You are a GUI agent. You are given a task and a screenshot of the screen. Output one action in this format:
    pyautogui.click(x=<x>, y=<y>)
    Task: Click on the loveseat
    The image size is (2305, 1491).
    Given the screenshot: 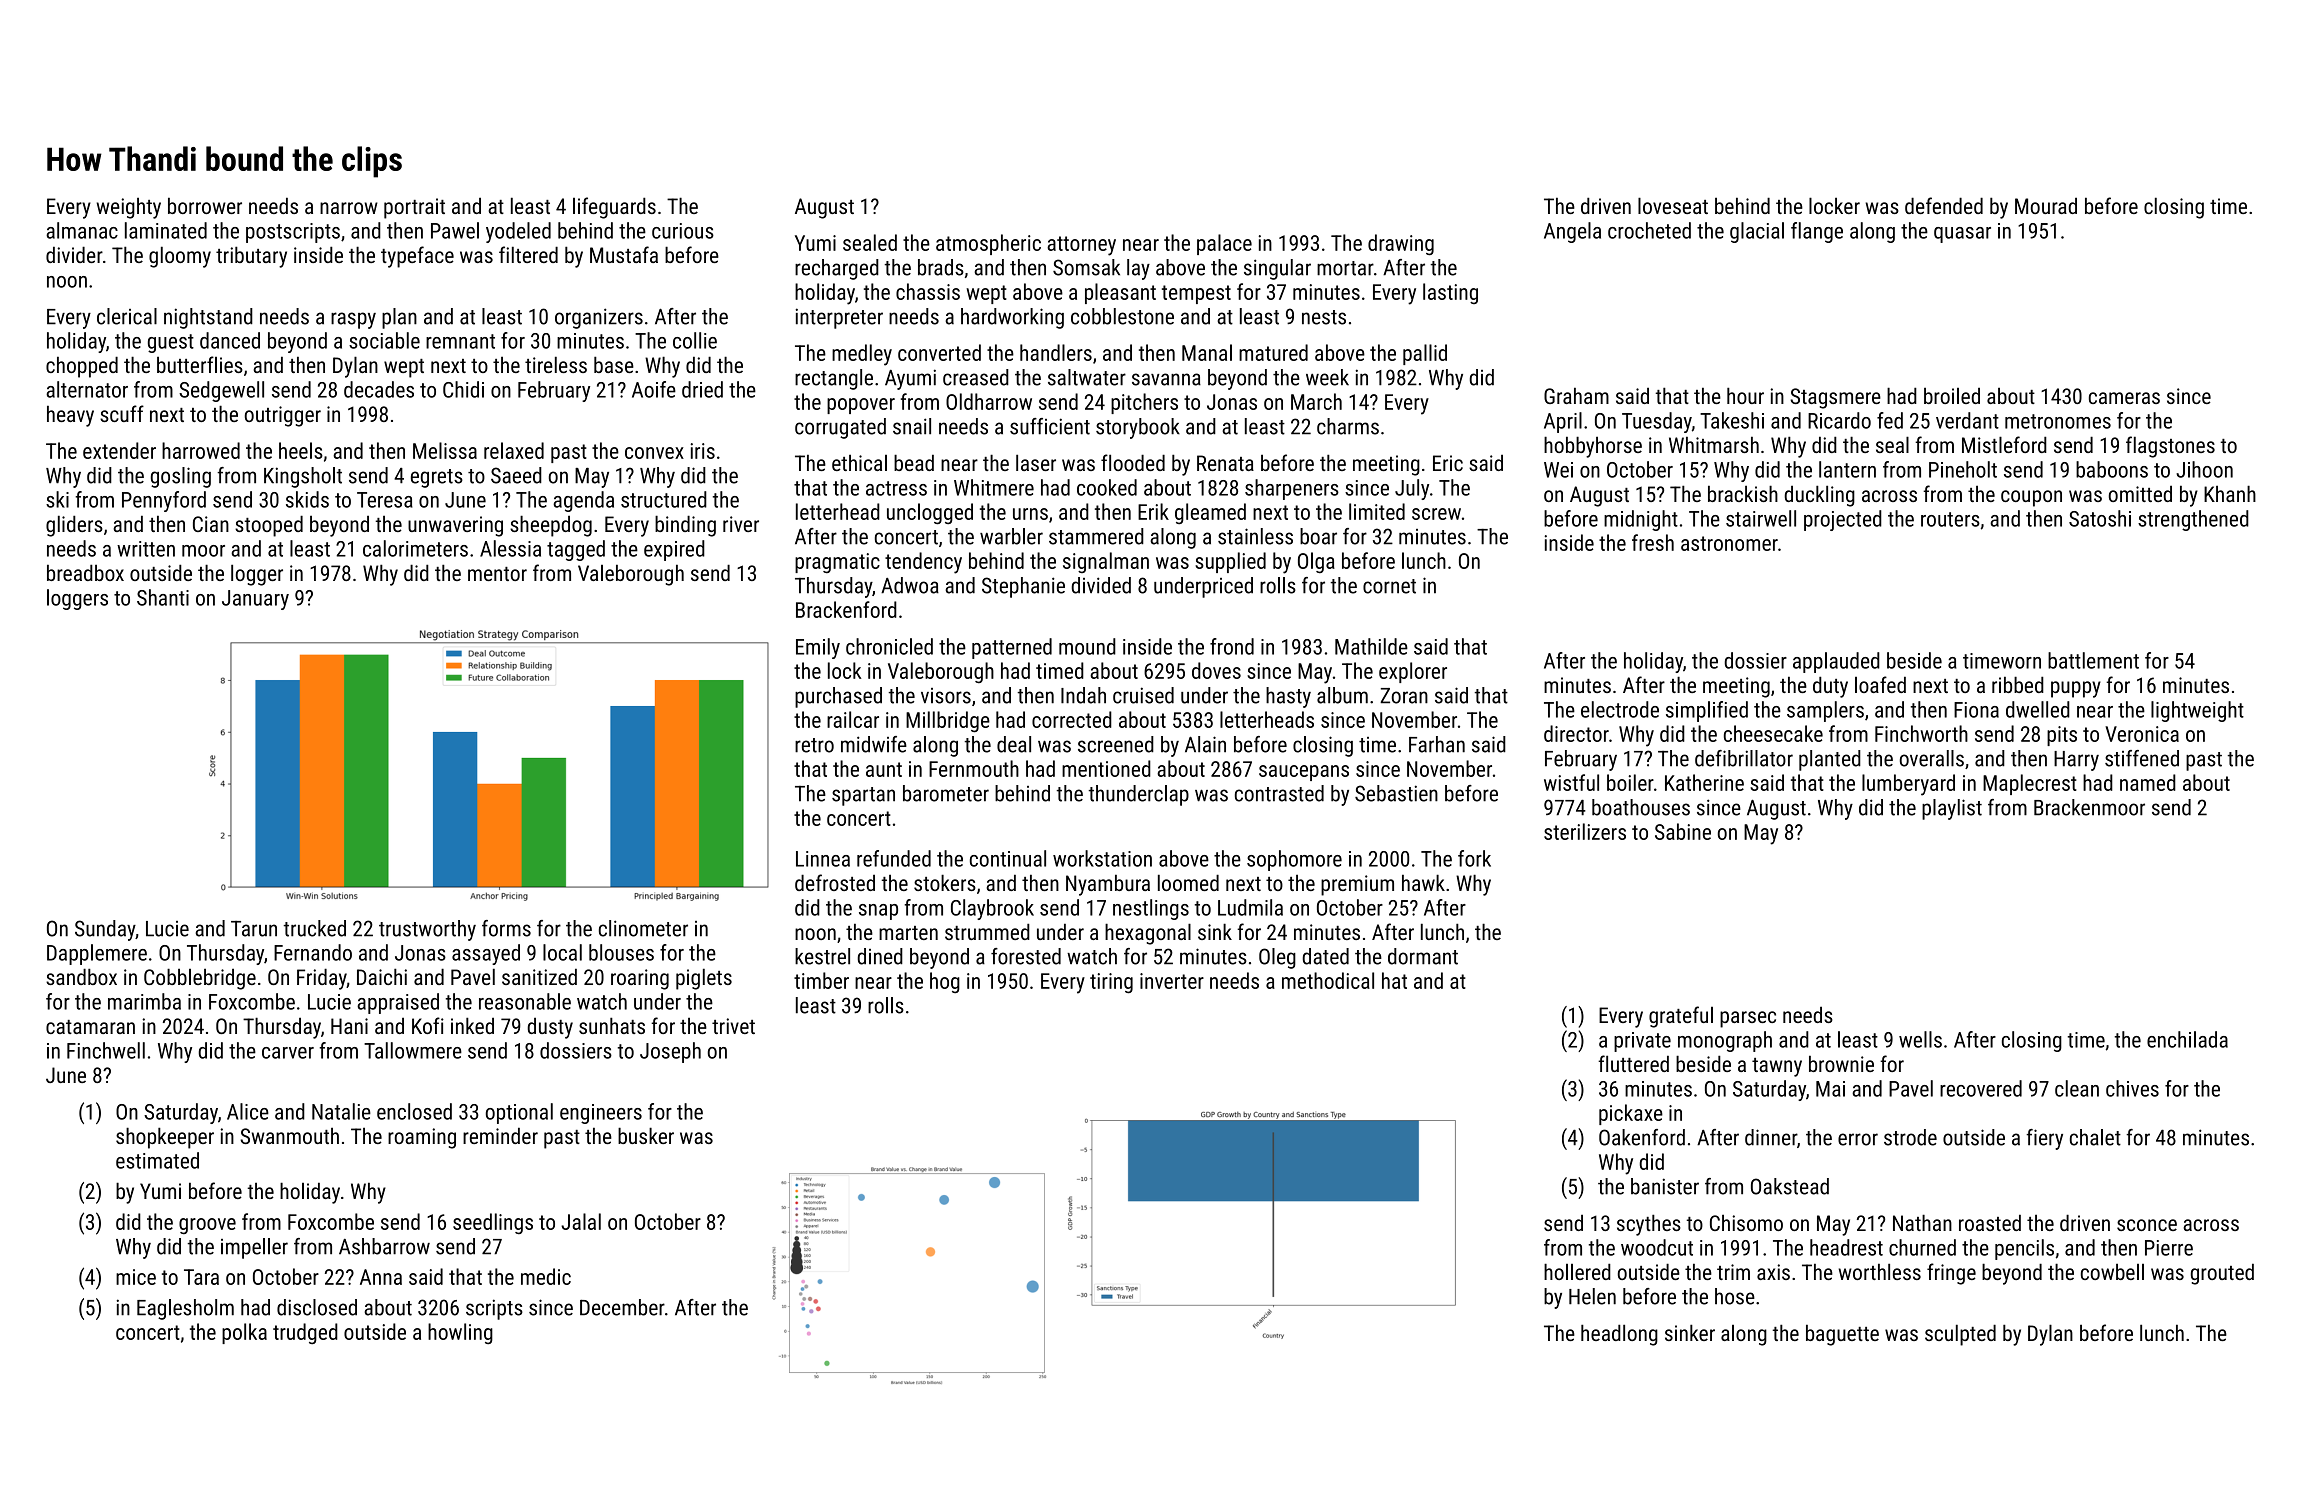 What is the action you would take?
    pyautogui.click(x=1673, y=205)
